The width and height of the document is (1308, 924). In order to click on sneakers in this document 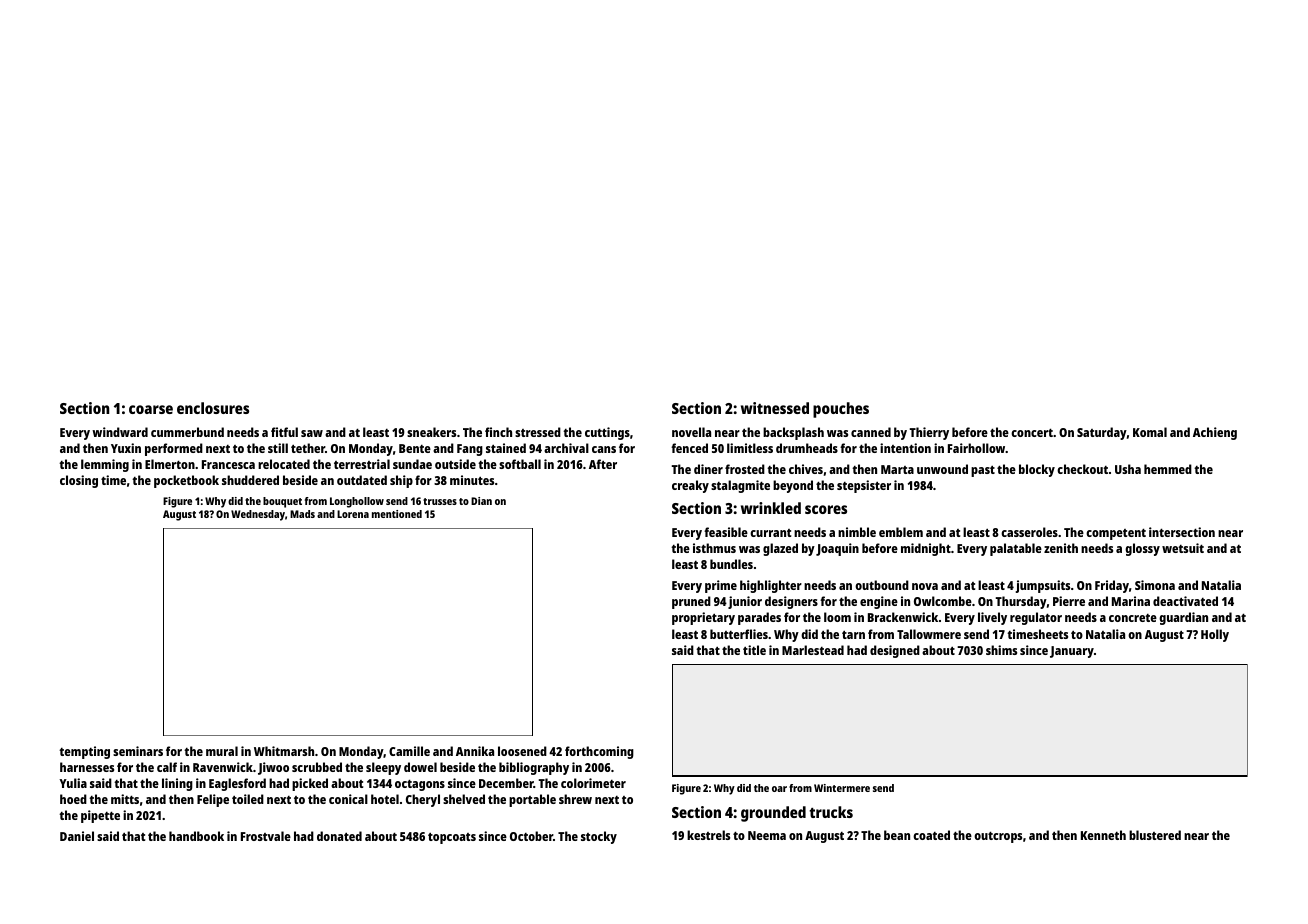, I will do `click(431, 432)`.
